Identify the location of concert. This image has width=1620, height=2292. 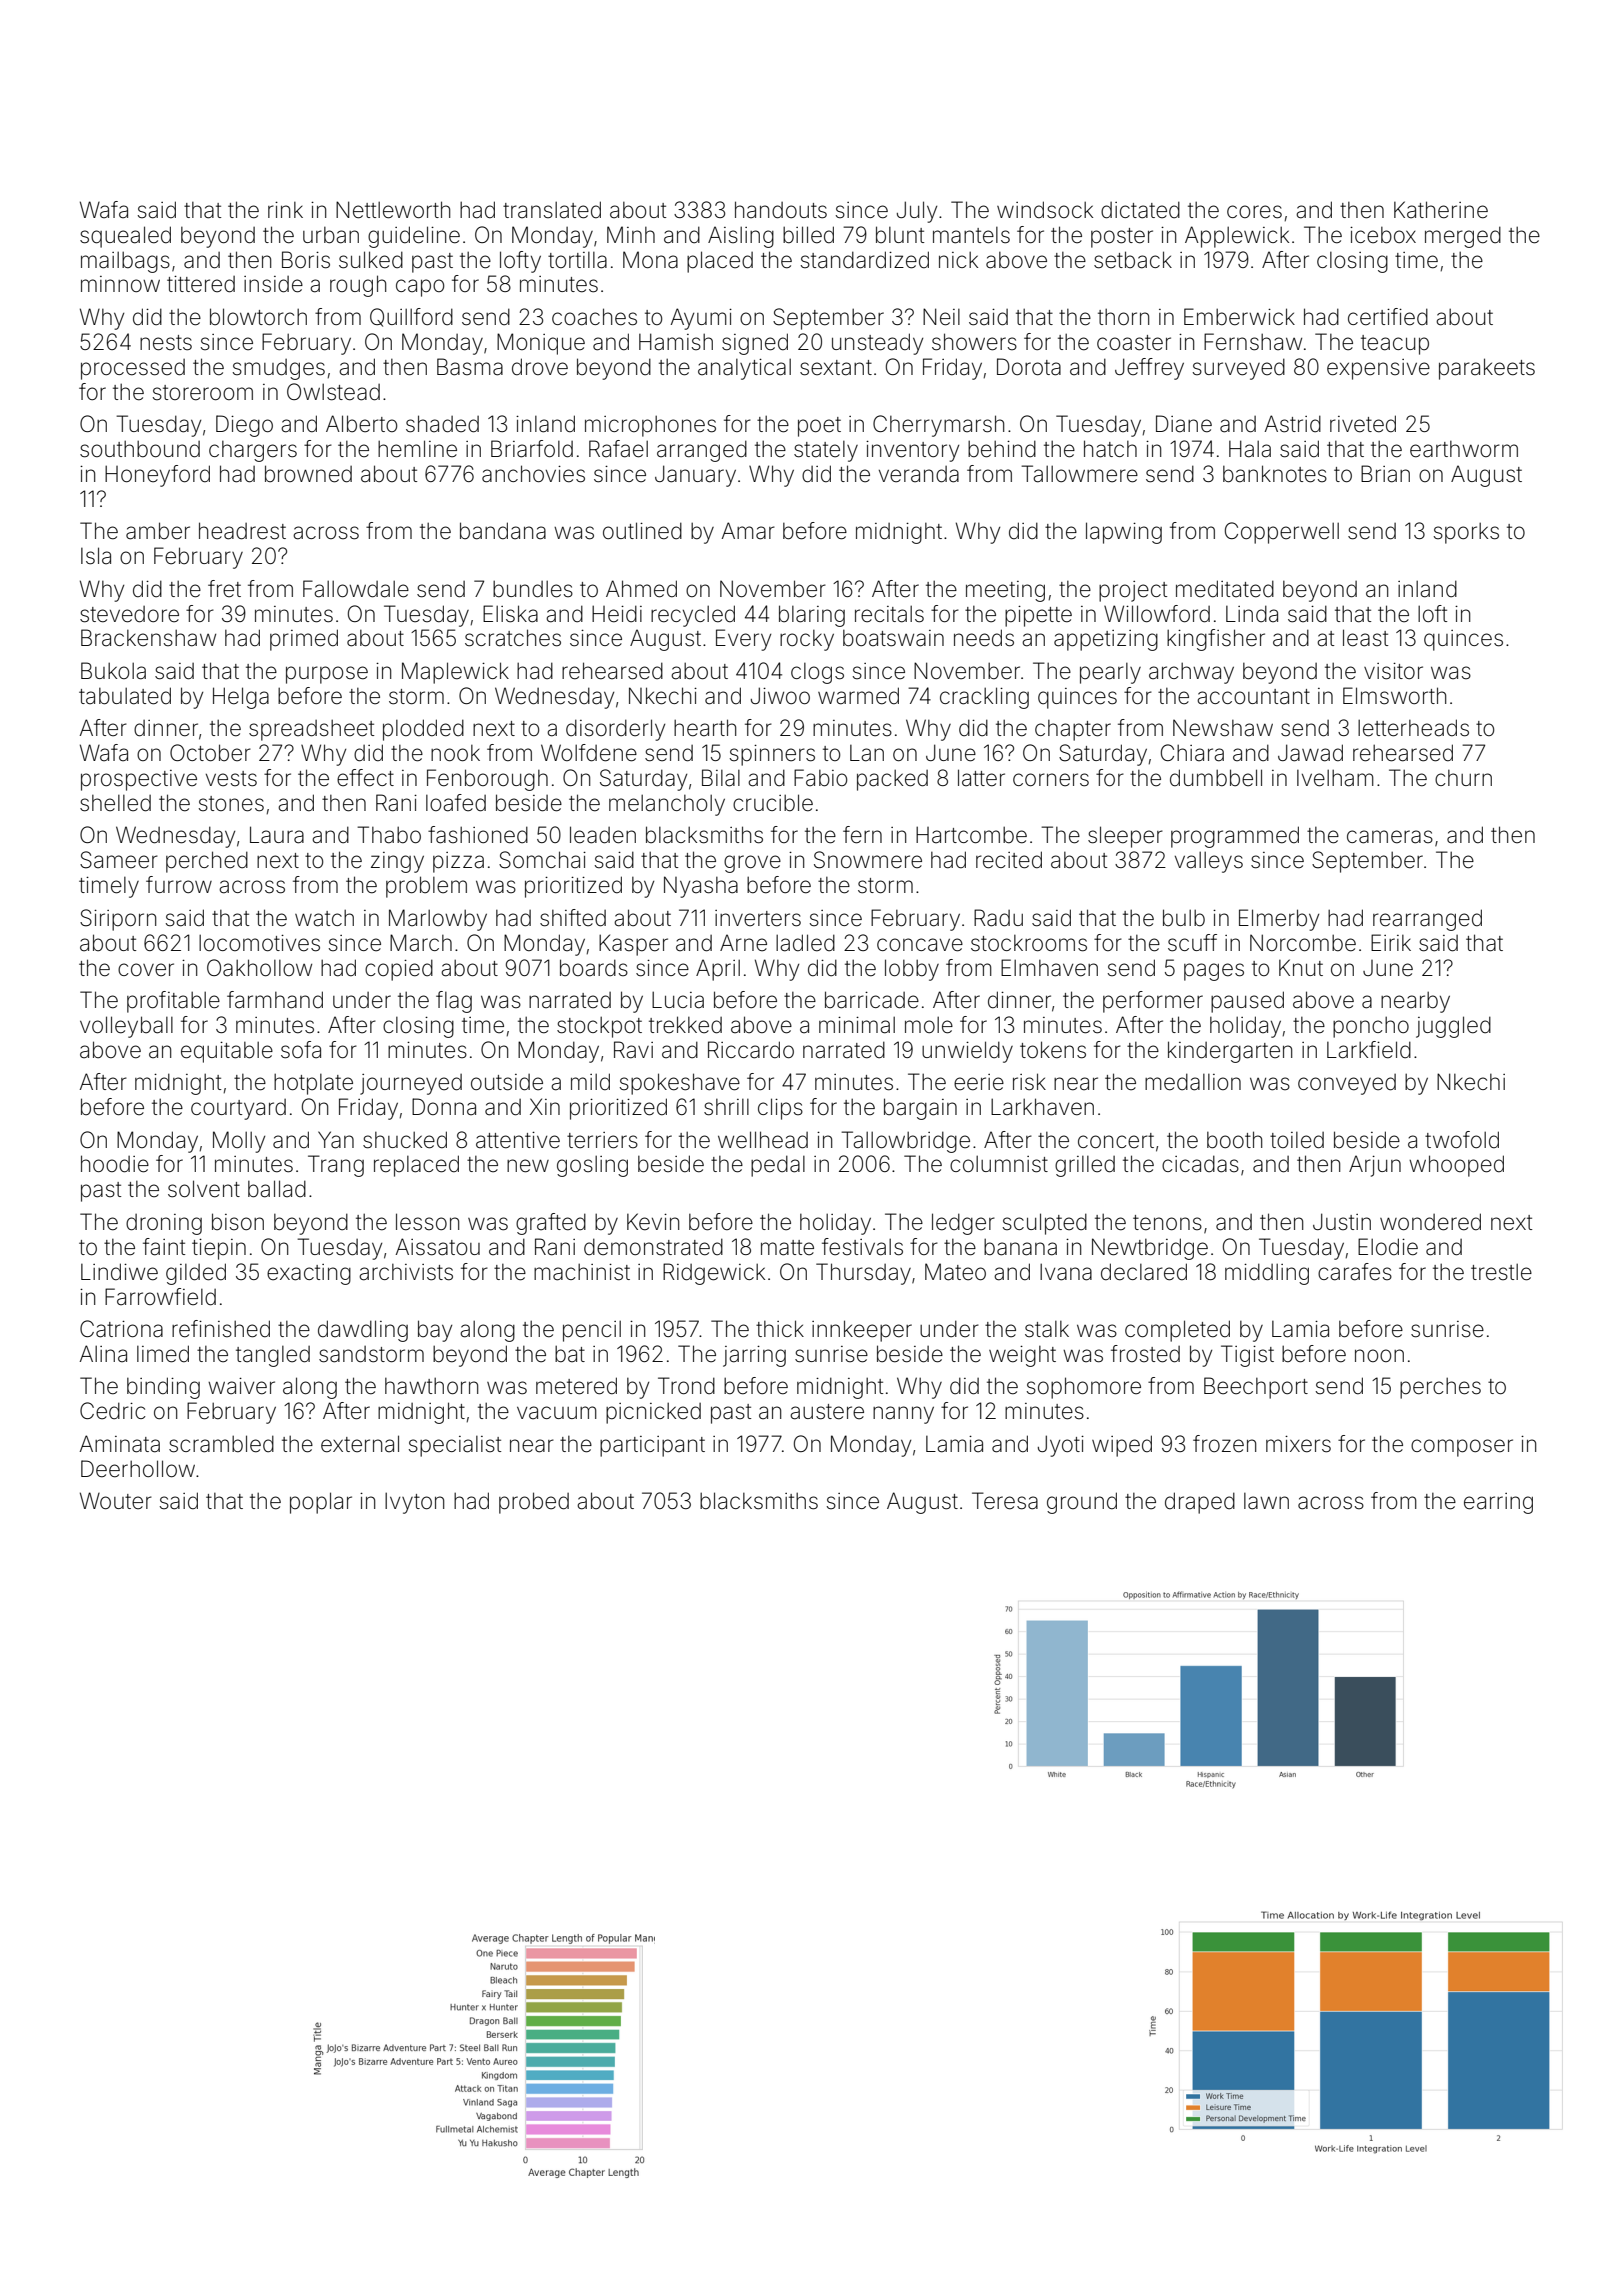
(1116, 1141).
